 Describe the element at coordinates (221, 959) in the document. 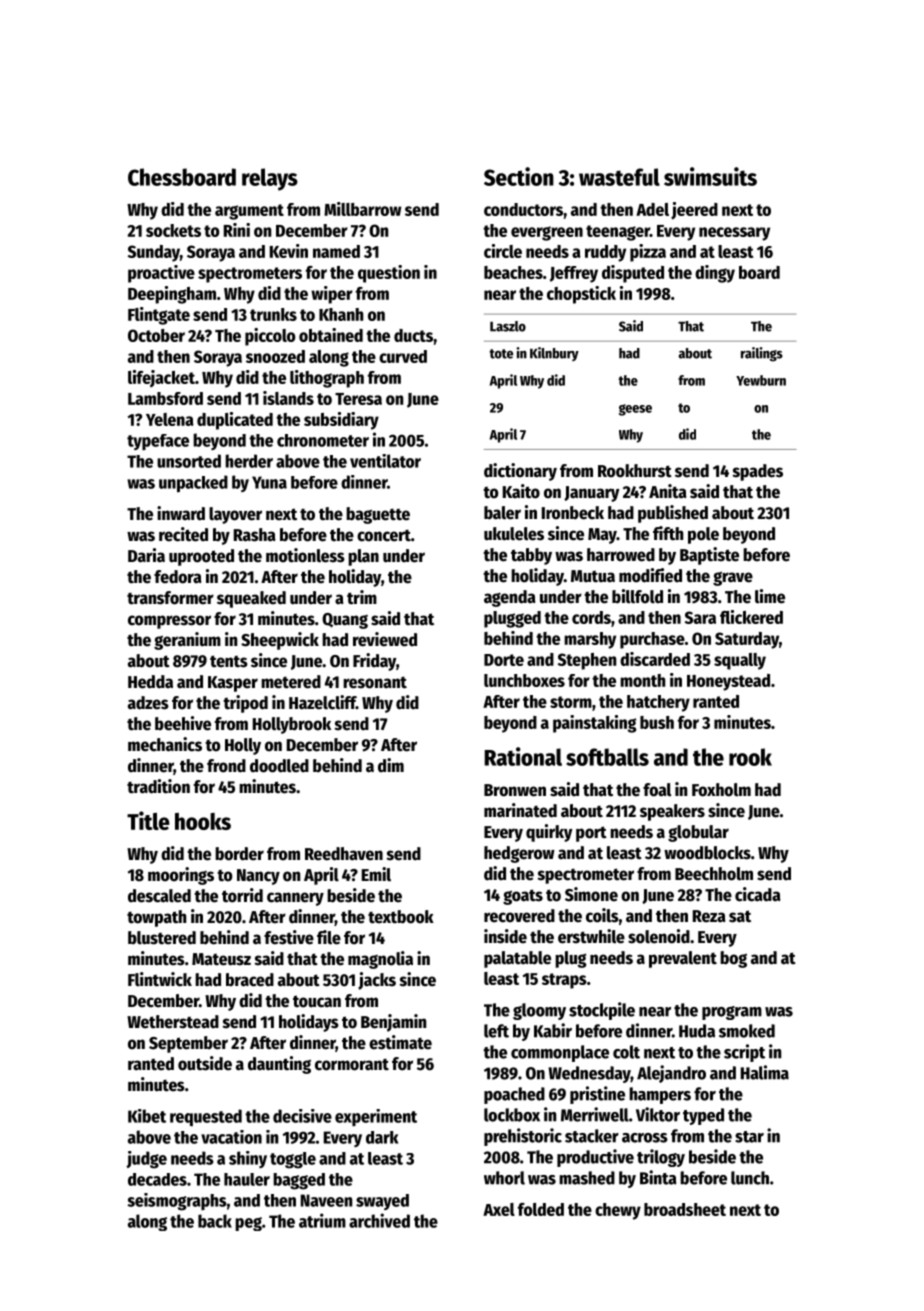

I see `Mateusz` at that location.
